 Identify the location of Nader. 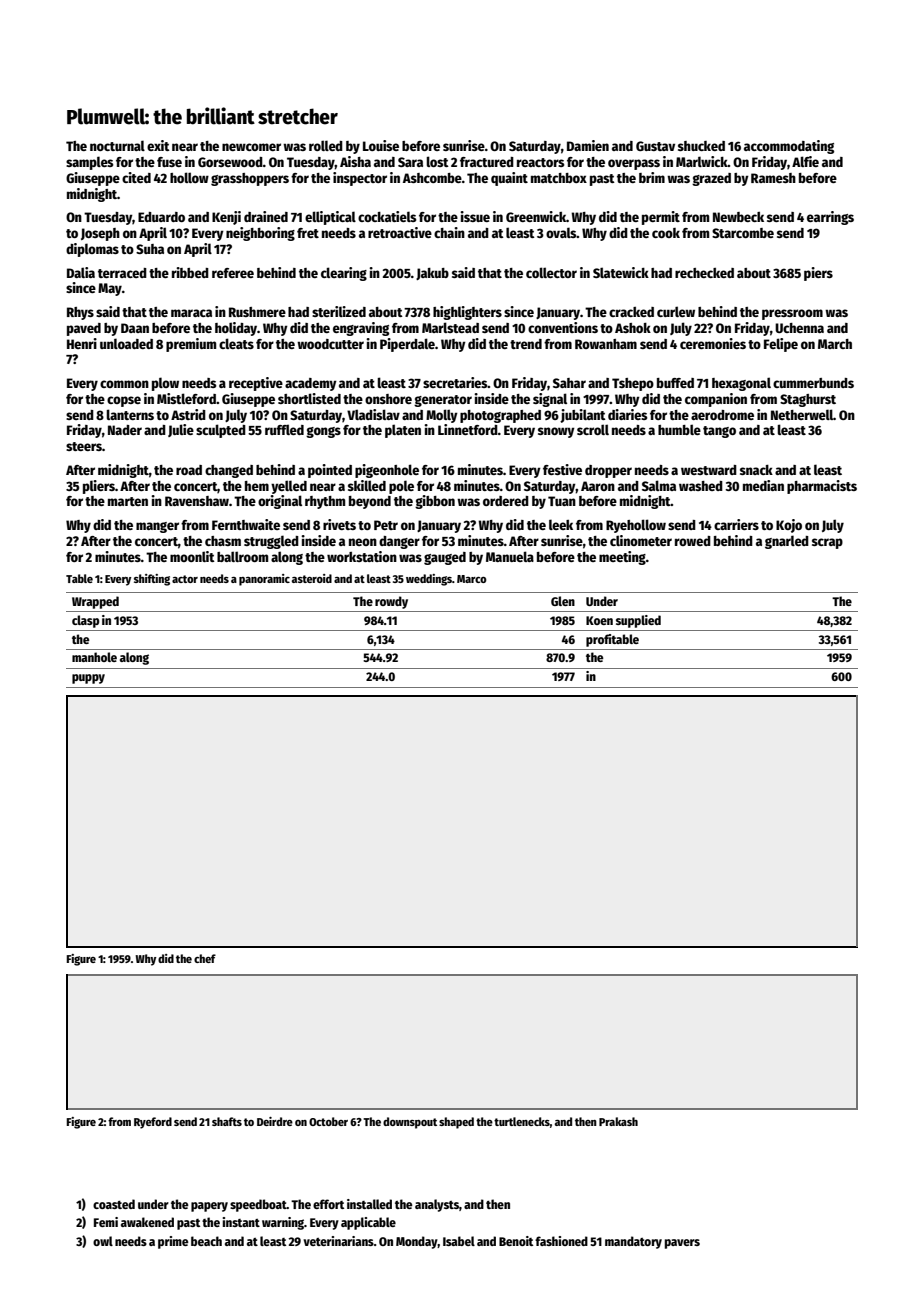
(125, 430).
